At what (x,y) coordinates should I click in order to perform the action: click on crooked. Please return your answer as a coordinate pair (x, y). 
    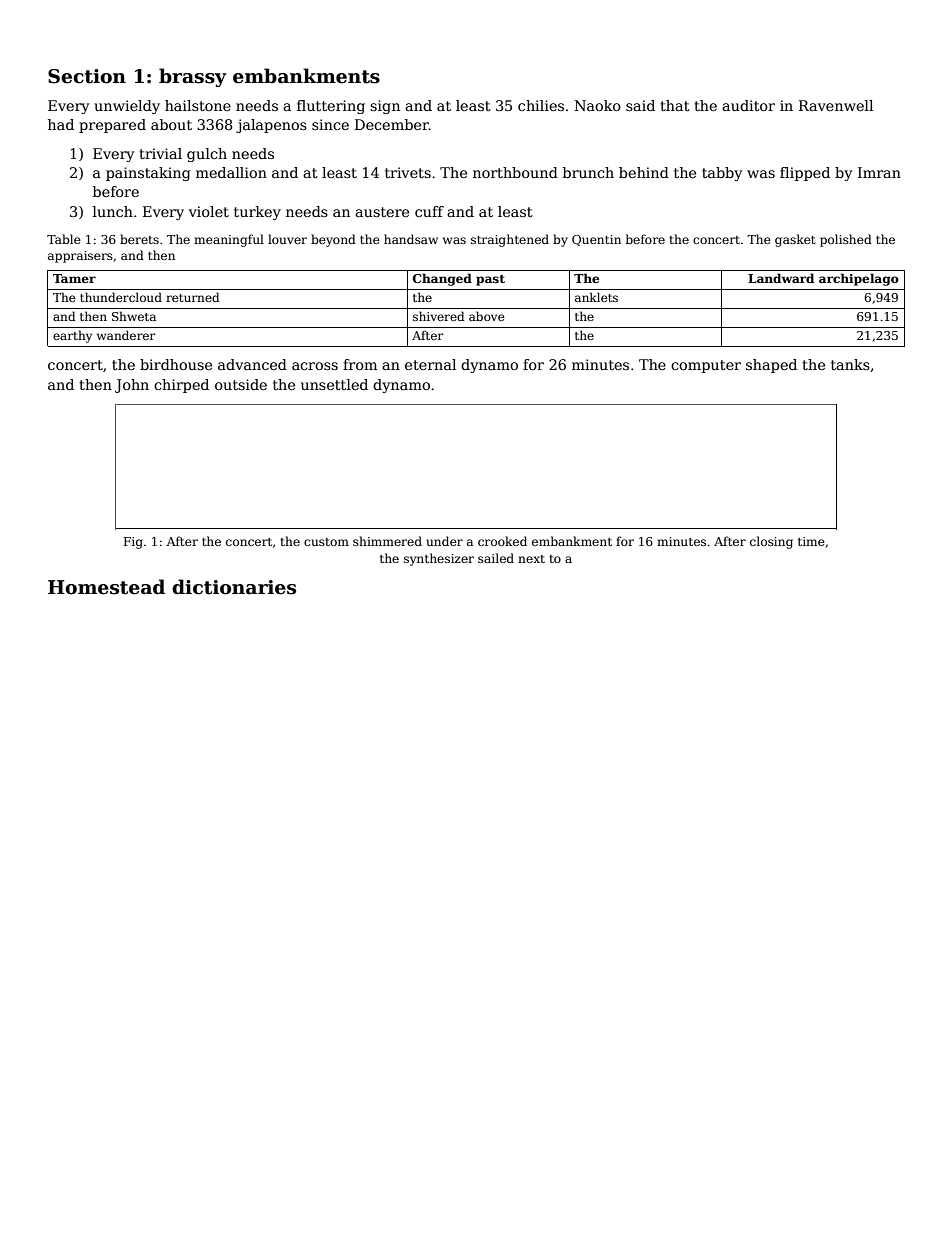
    Looking at the image, I should click on (502, 541).
